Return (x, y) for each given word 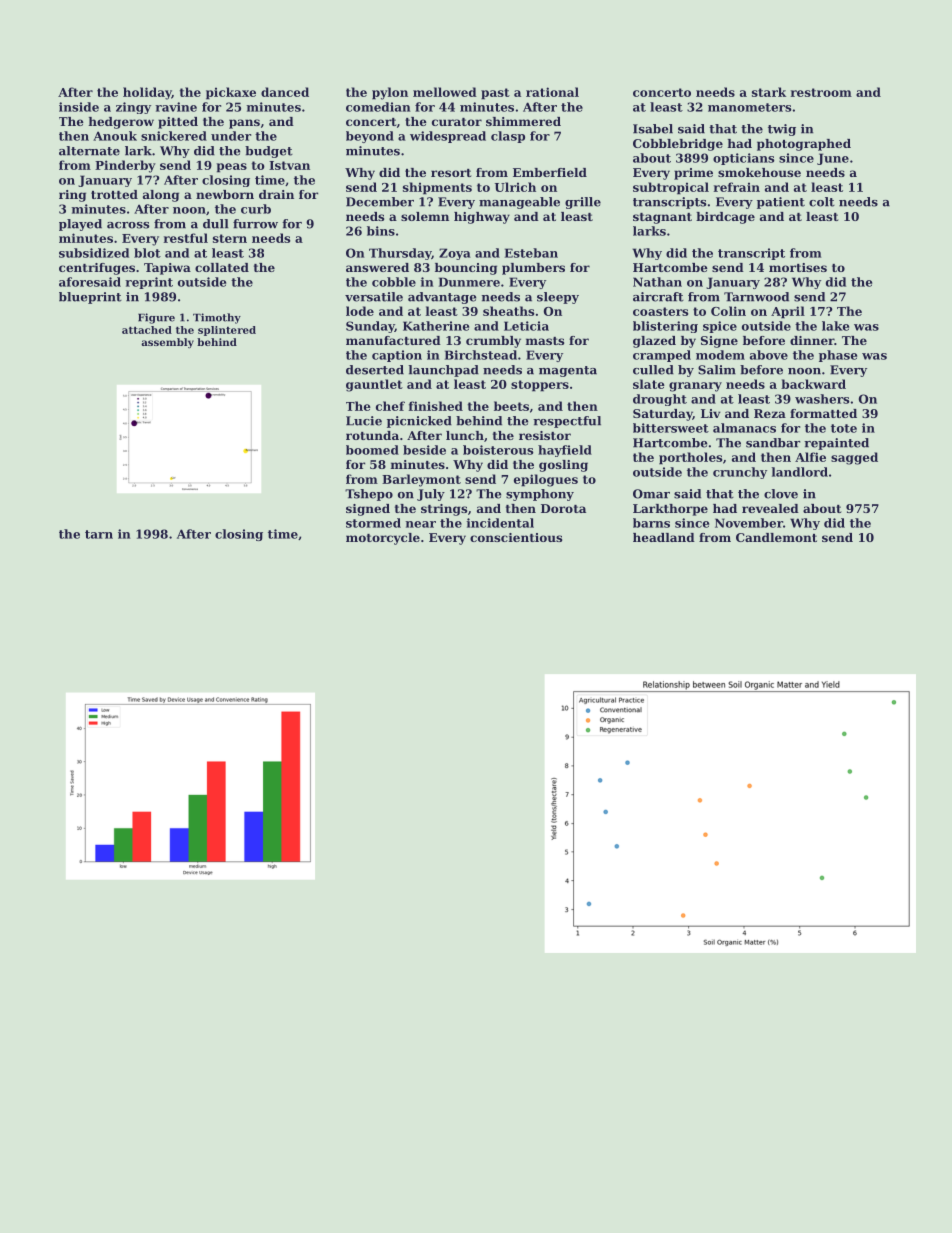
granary (695, 387)
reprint (149, 283)
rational (552, 92)
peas (232, 168)
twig (782, 130)
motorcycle (383, 539)
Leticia (526, 326)
